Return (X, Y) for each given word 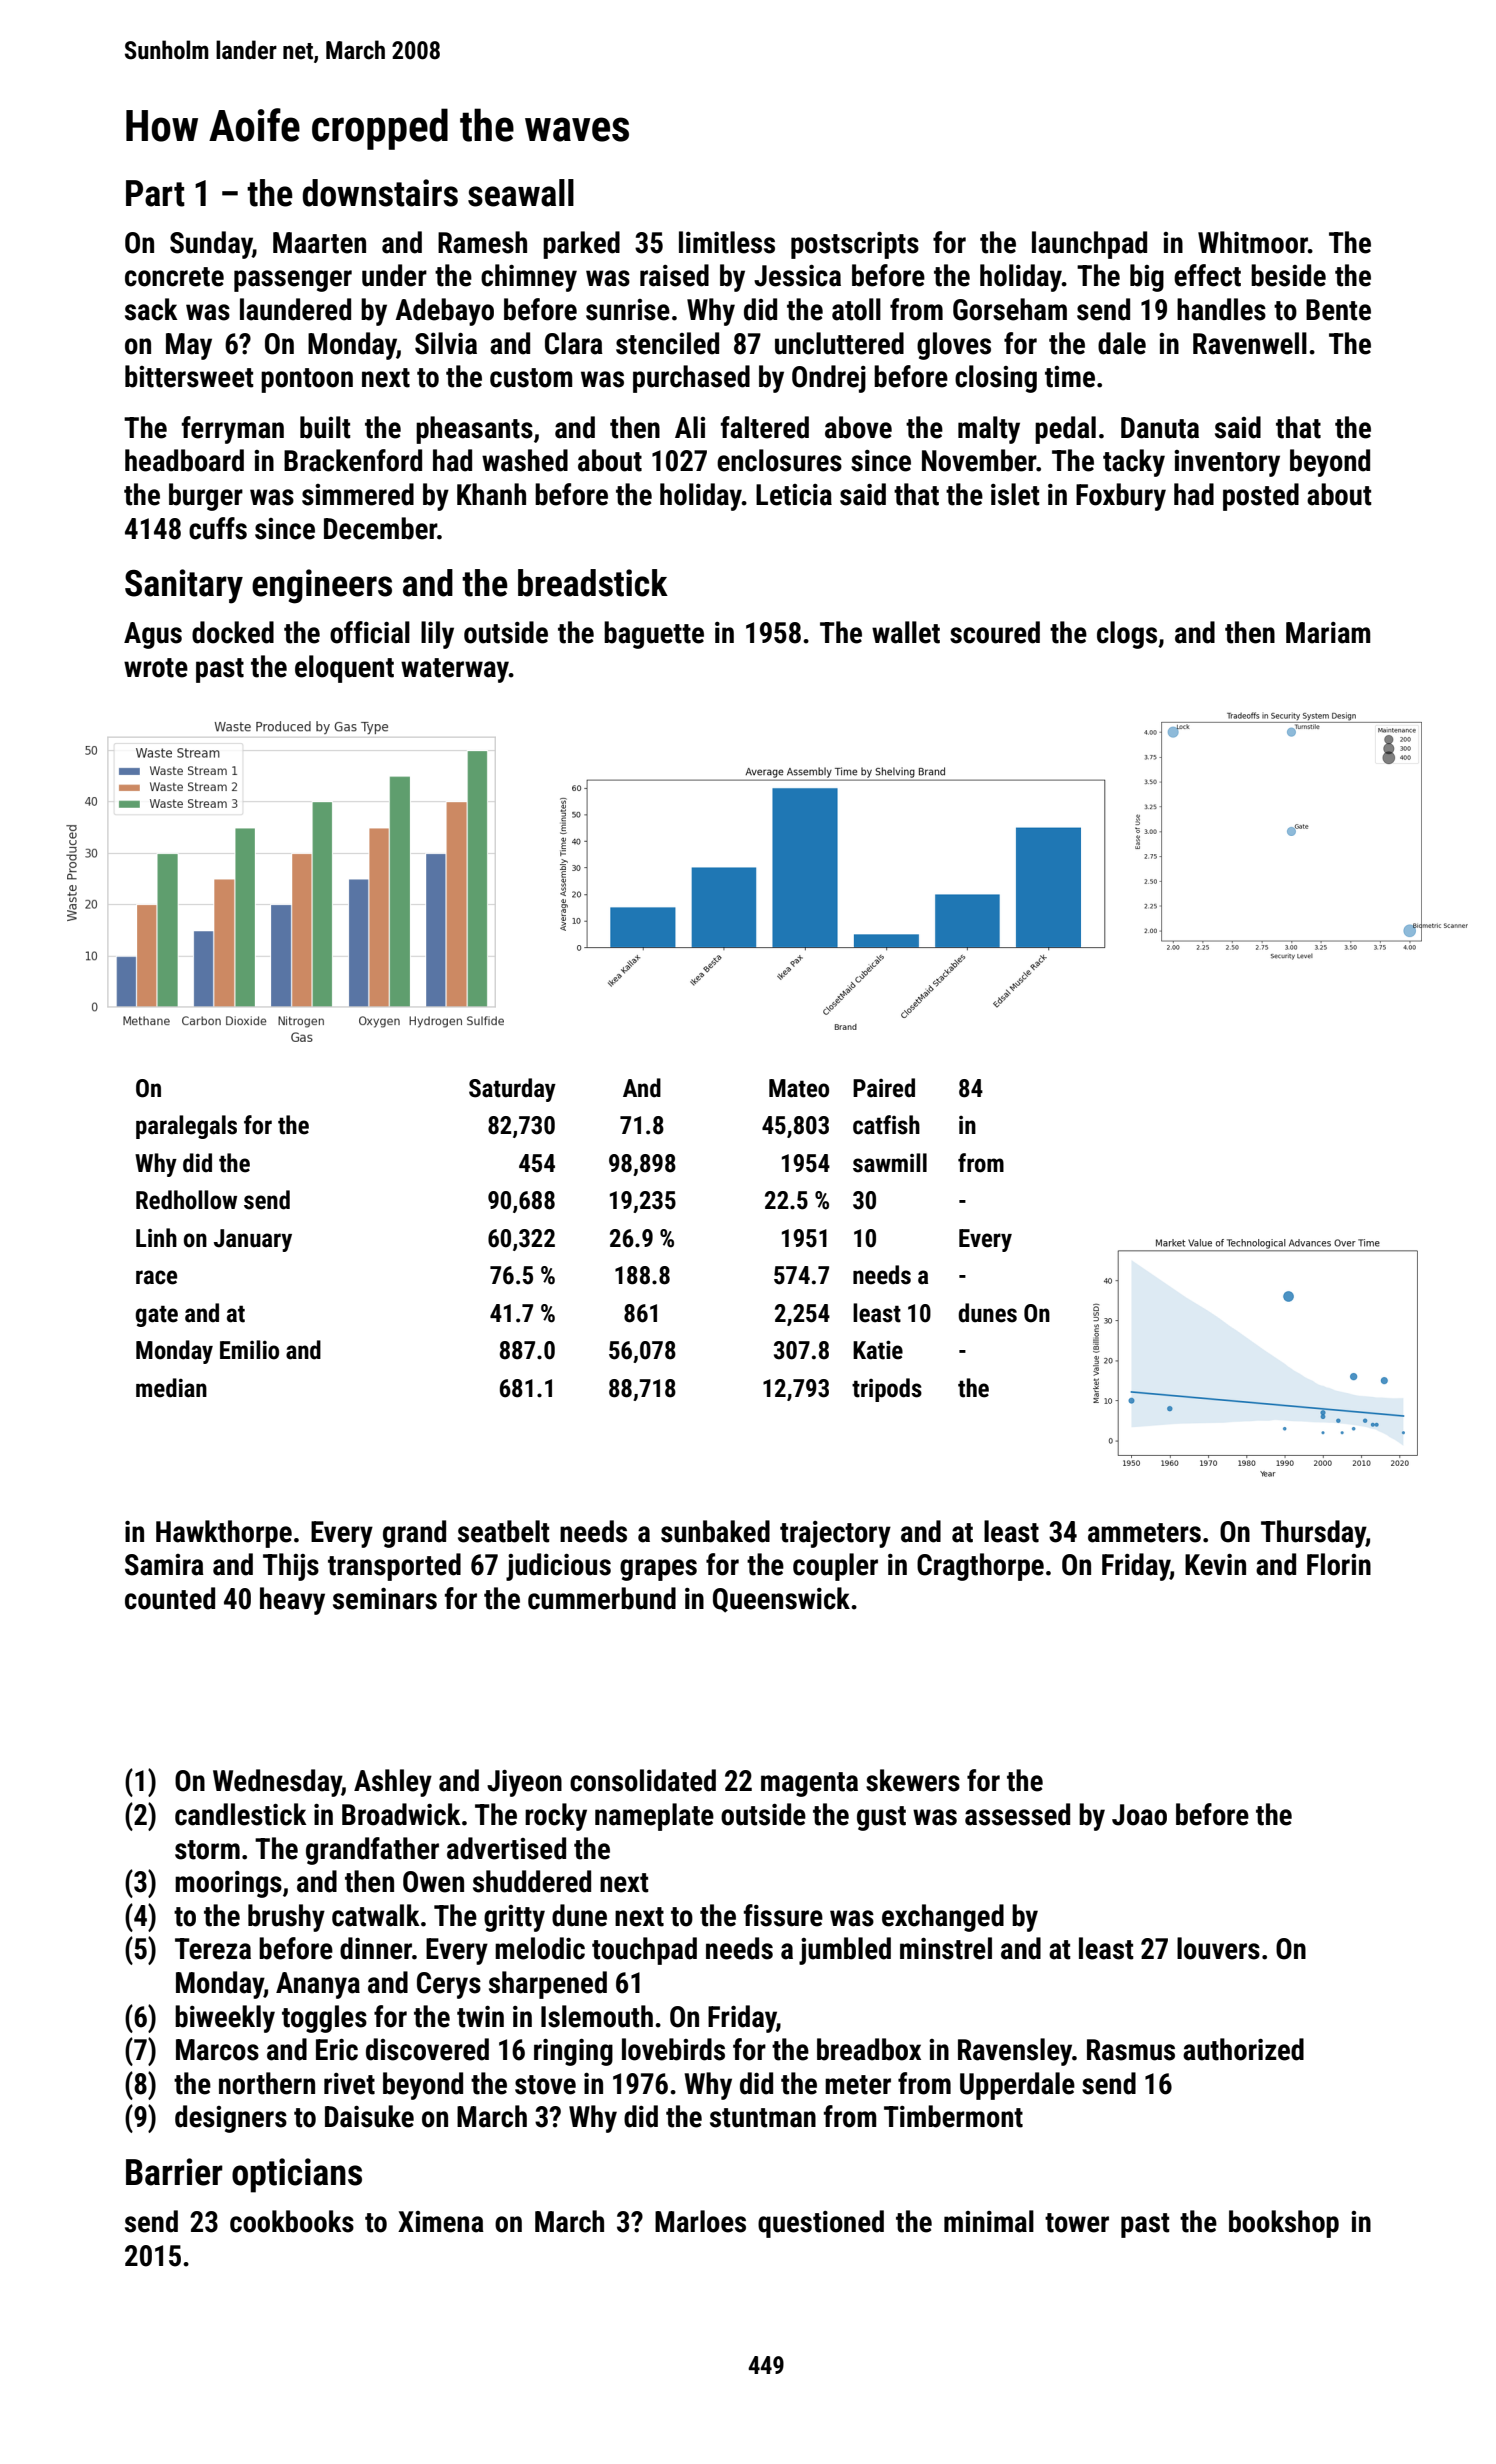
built (325, 427)
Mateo (799, 1088)
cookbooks (292, 2221)
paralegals (186, 1127)
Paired (884, 1088)
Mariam (1328, 633)
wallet (906, 632)
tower (1077, 2223)
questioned (821, 2224)
